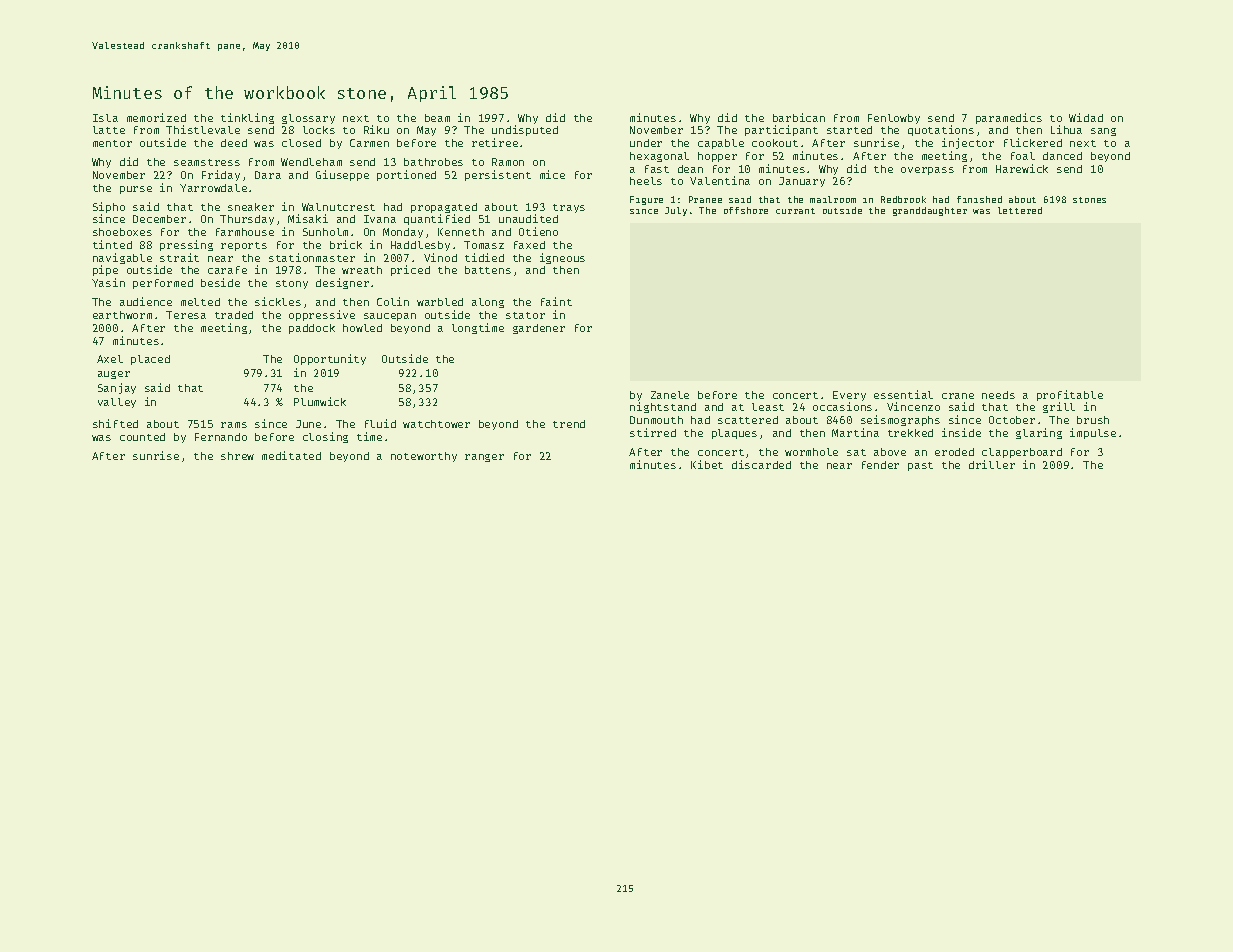 The width and height of the screenshot is (1233, 952). Describe the element at coordinates (849, 130) in the screenshot. I see `started` at that location.
